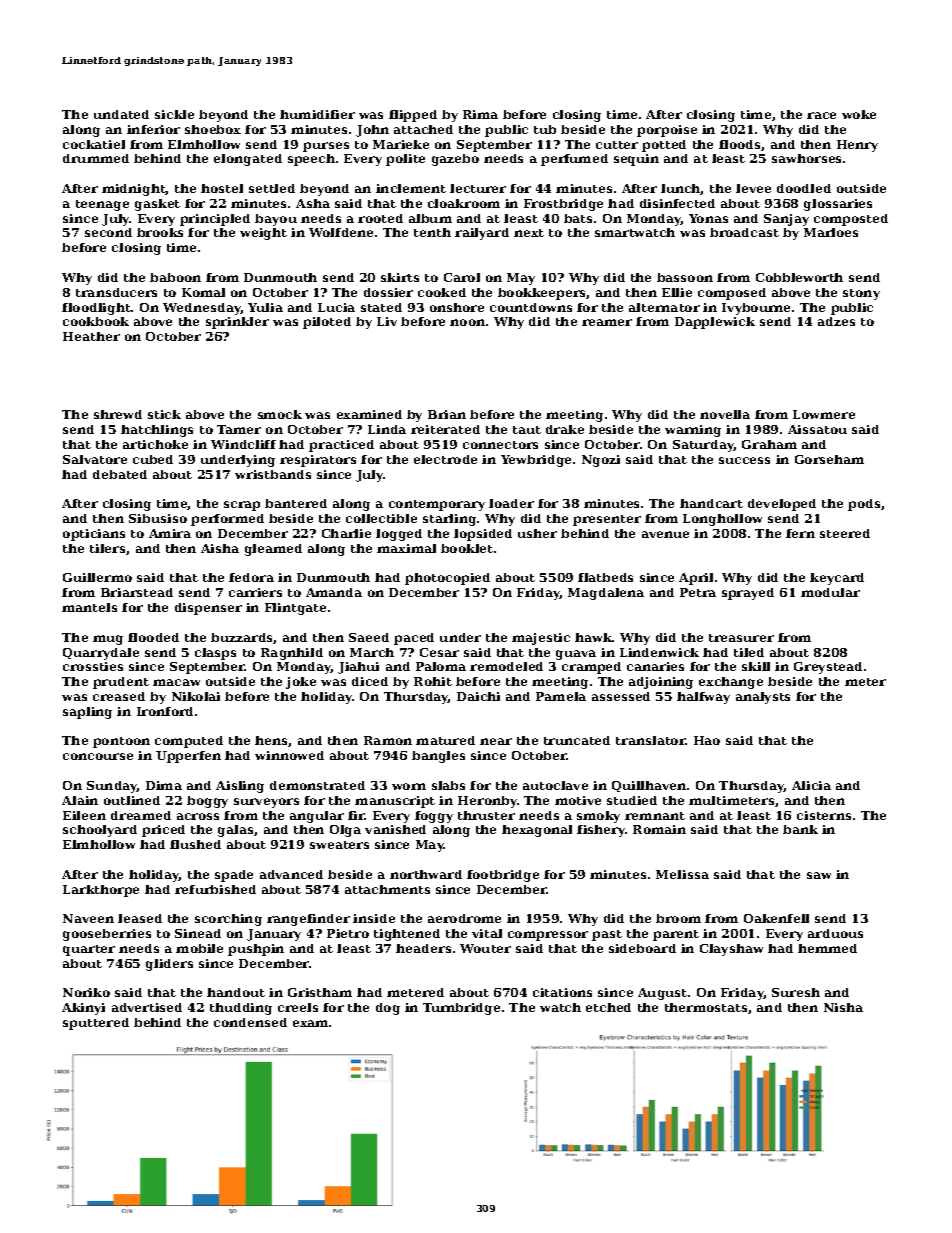  What do you see at coordinates (215, 889) in the document?
I see `refurbished` at bounding box center [215, 889].
